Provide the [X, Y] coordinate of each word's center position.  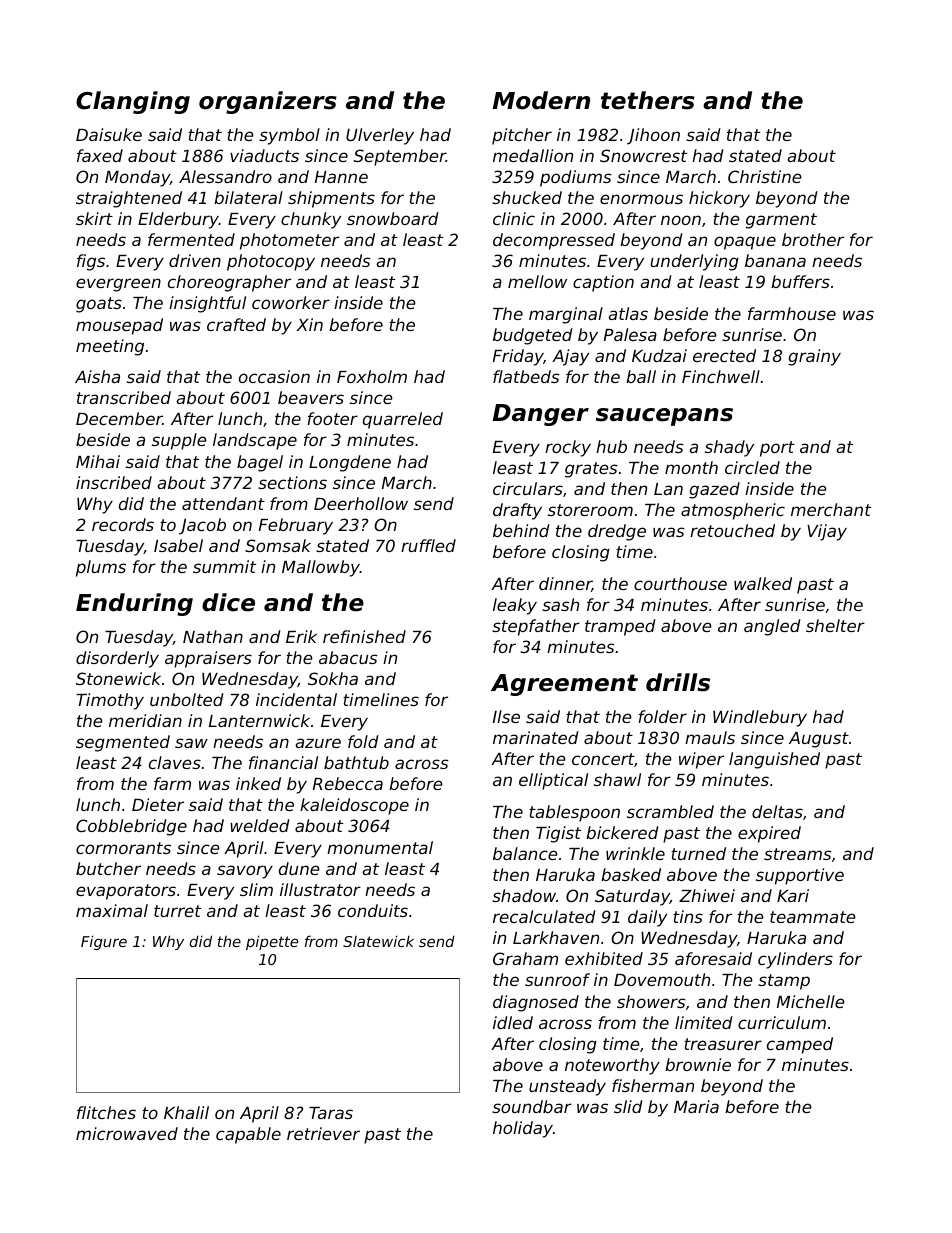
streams [798, 854]
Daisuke [109, 134]
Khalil [186, 1112]
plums [101, 568]
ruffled [428, 545]
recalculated [544, 916]
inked [258, 783]
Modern [541, 100]
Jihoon [653, 136]
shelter [835, 625]
